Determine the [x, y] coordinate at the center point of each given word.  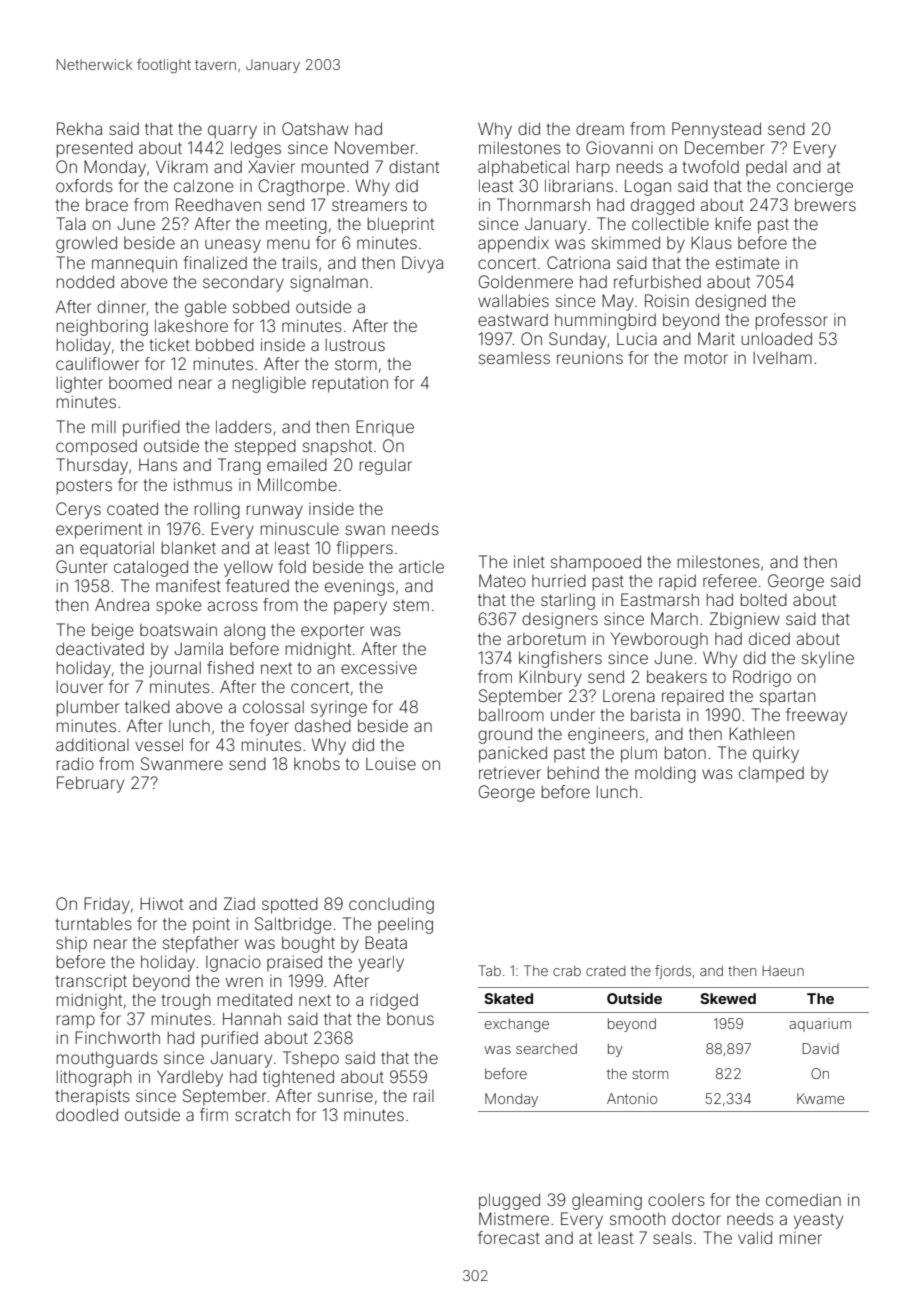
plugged [509, 1201]
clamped [771, 774]
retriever [510, 772]
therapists [93, 1098]
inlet [529, 561]
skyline [828, 659]
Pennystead [716, 130]
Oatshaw [315, 128]
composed [96, 447]
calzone [204, 185]
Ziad [239, 903]
